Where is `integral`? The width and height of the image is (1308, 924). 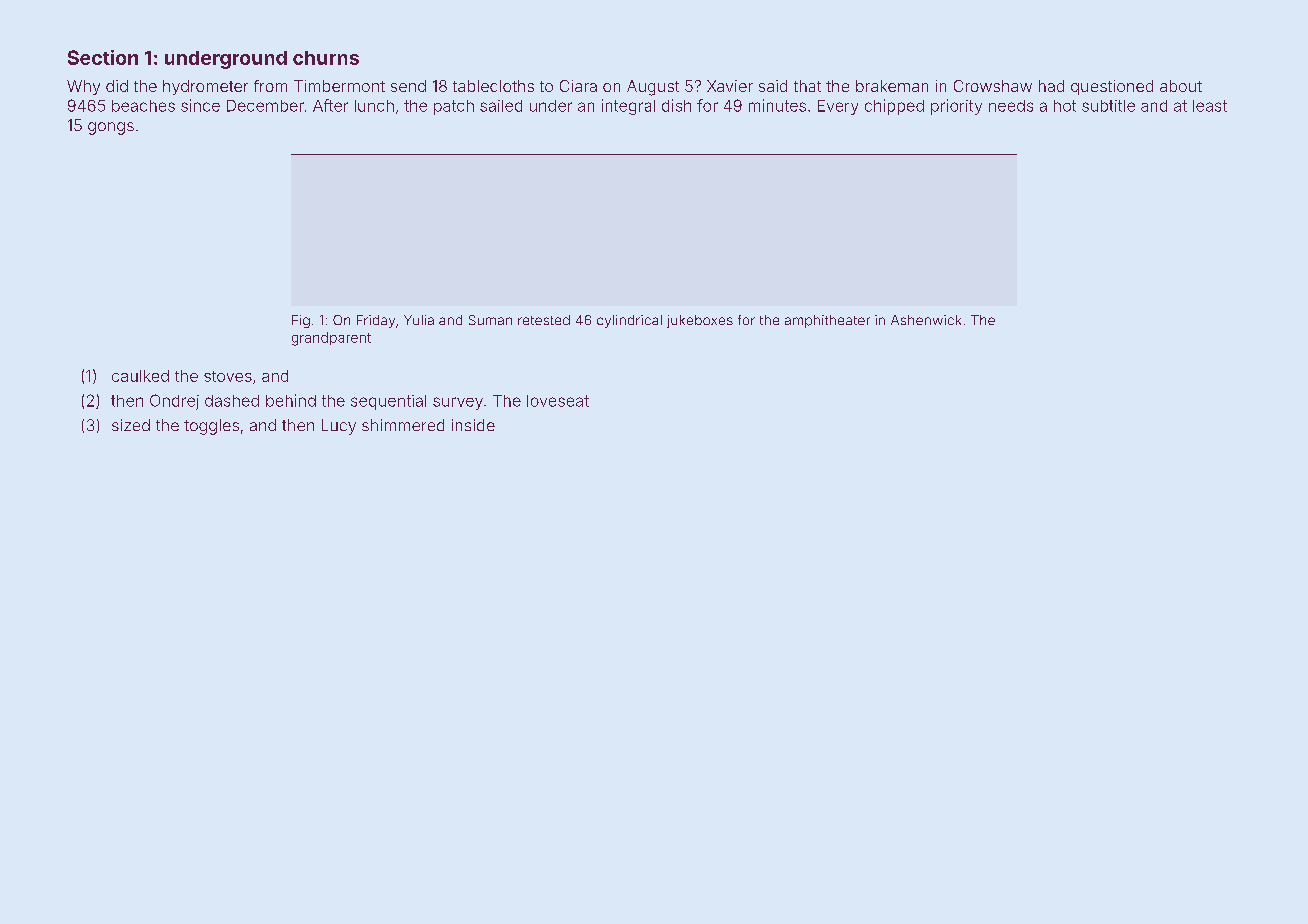
integral is located at coordinates (628, 107).
